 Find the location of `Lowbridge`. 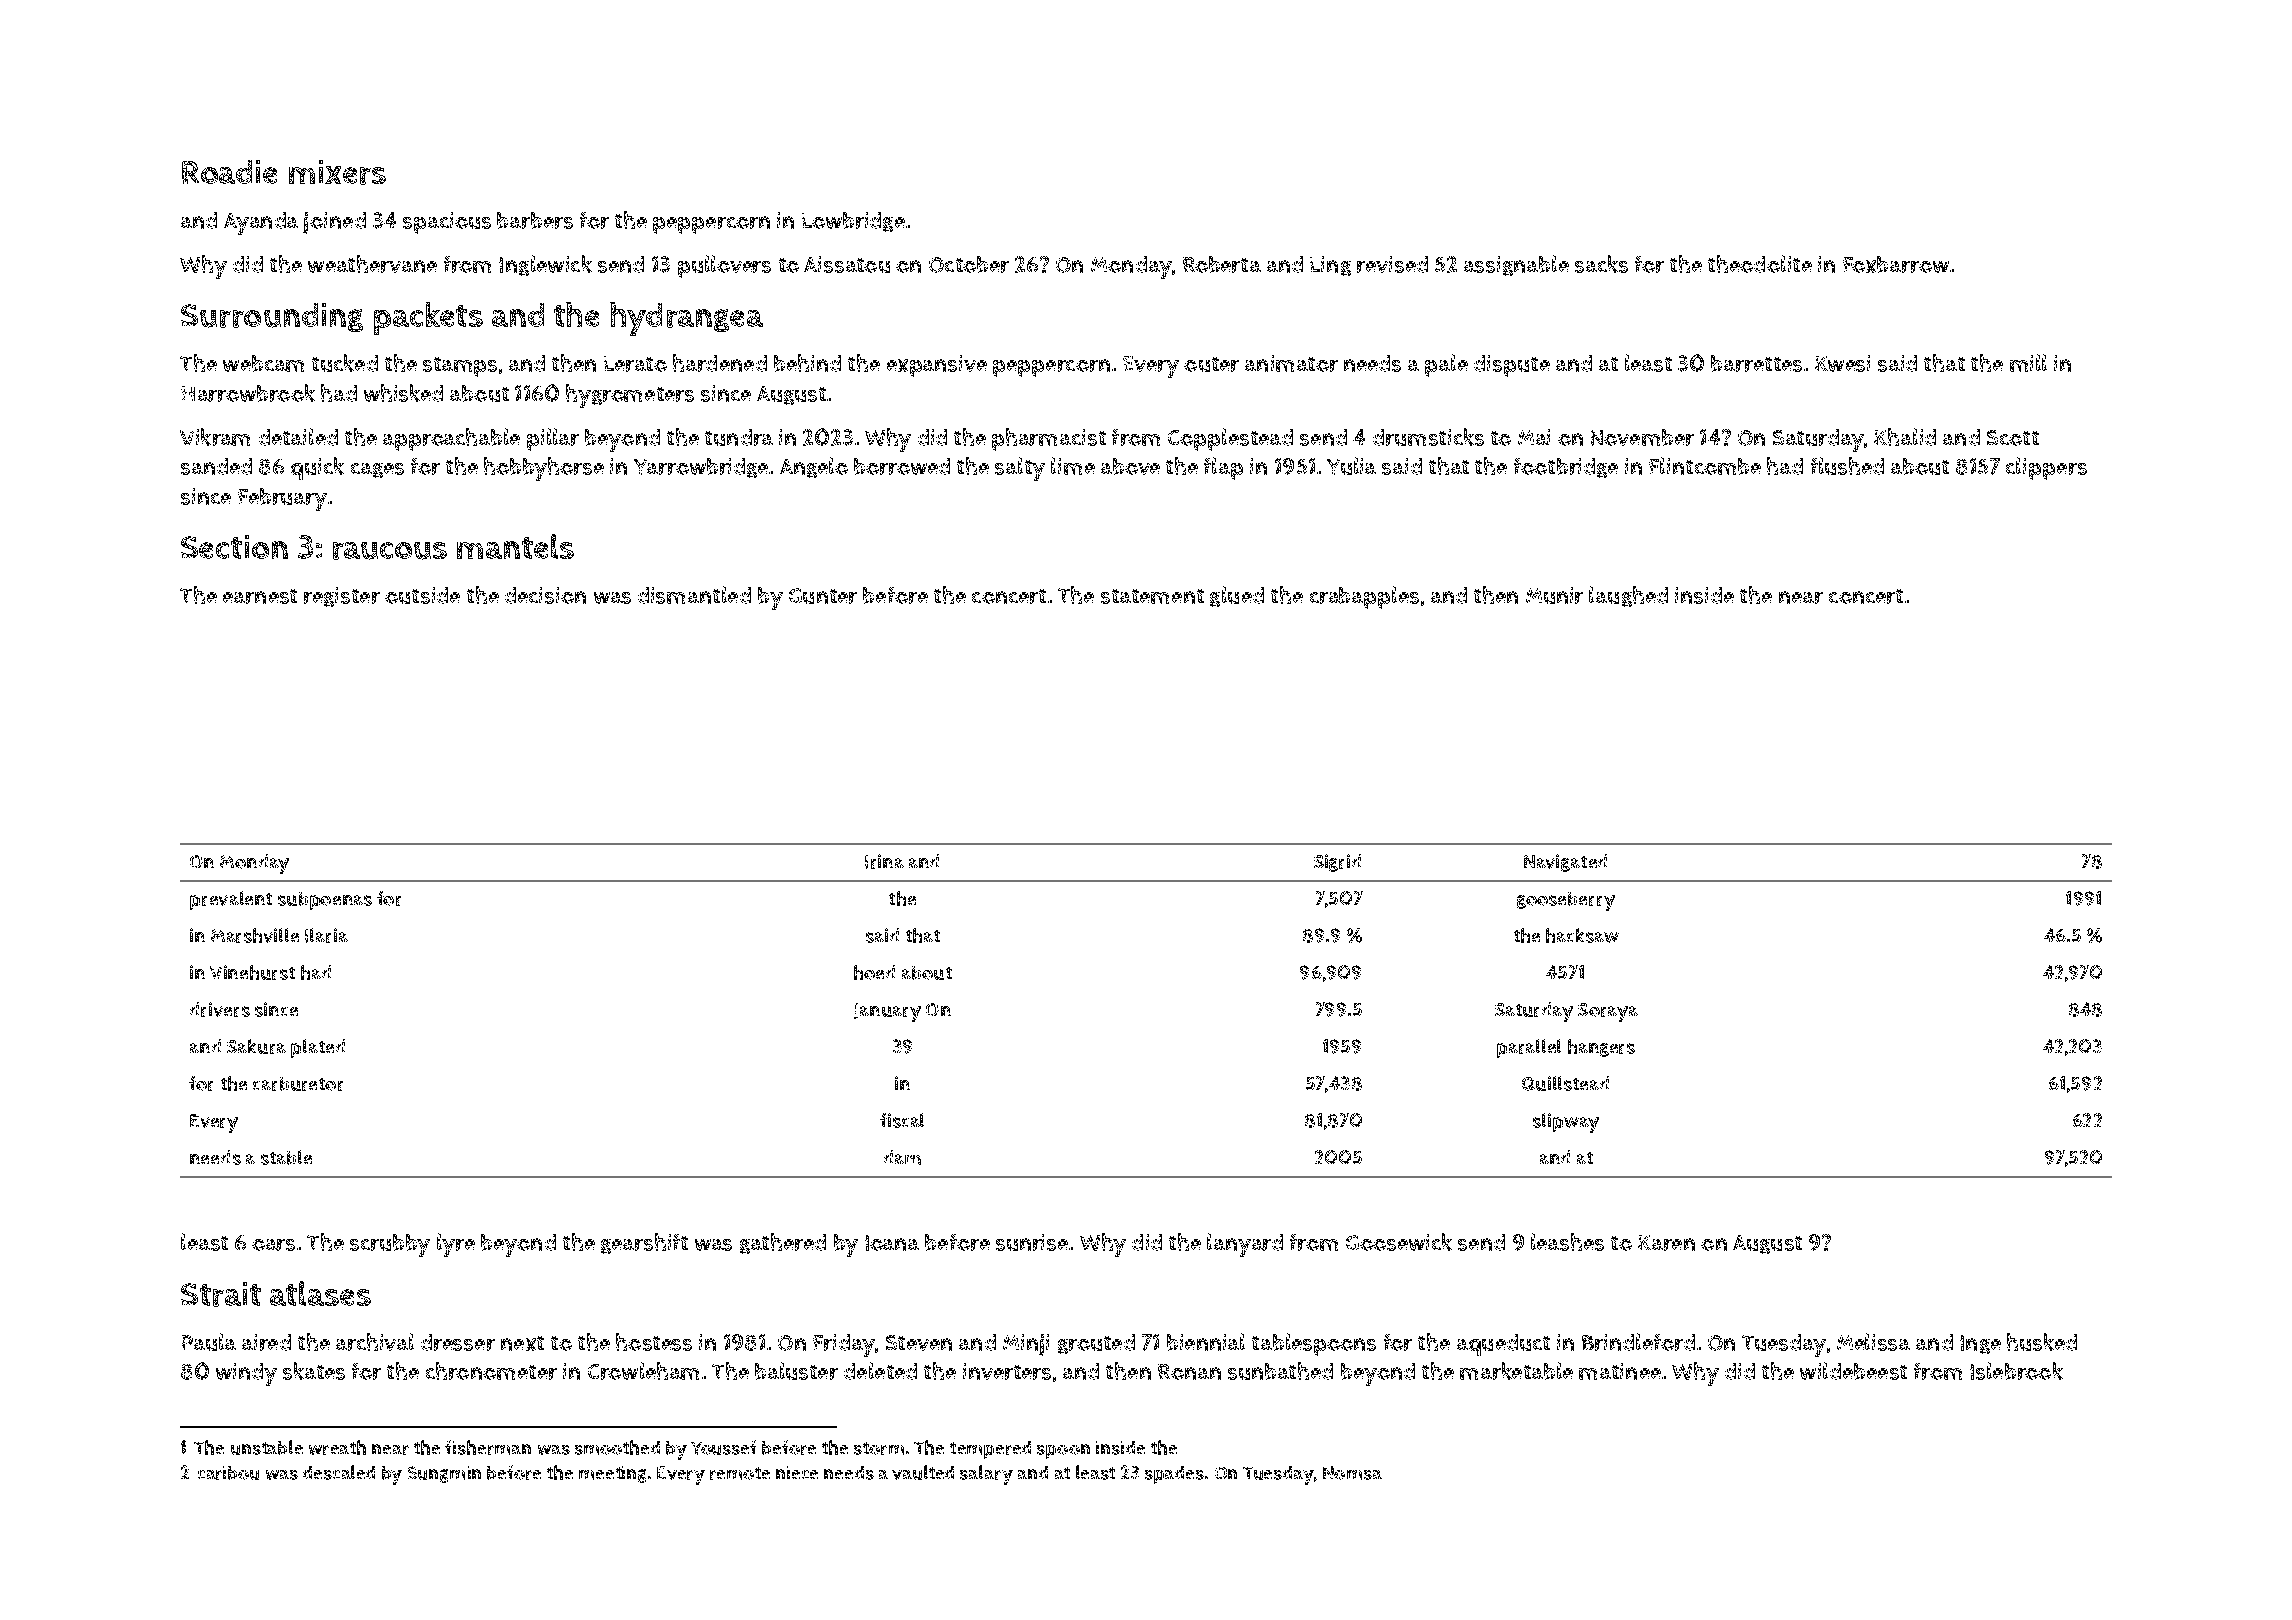

Lowbridge is located at coordinates (853, 222).
